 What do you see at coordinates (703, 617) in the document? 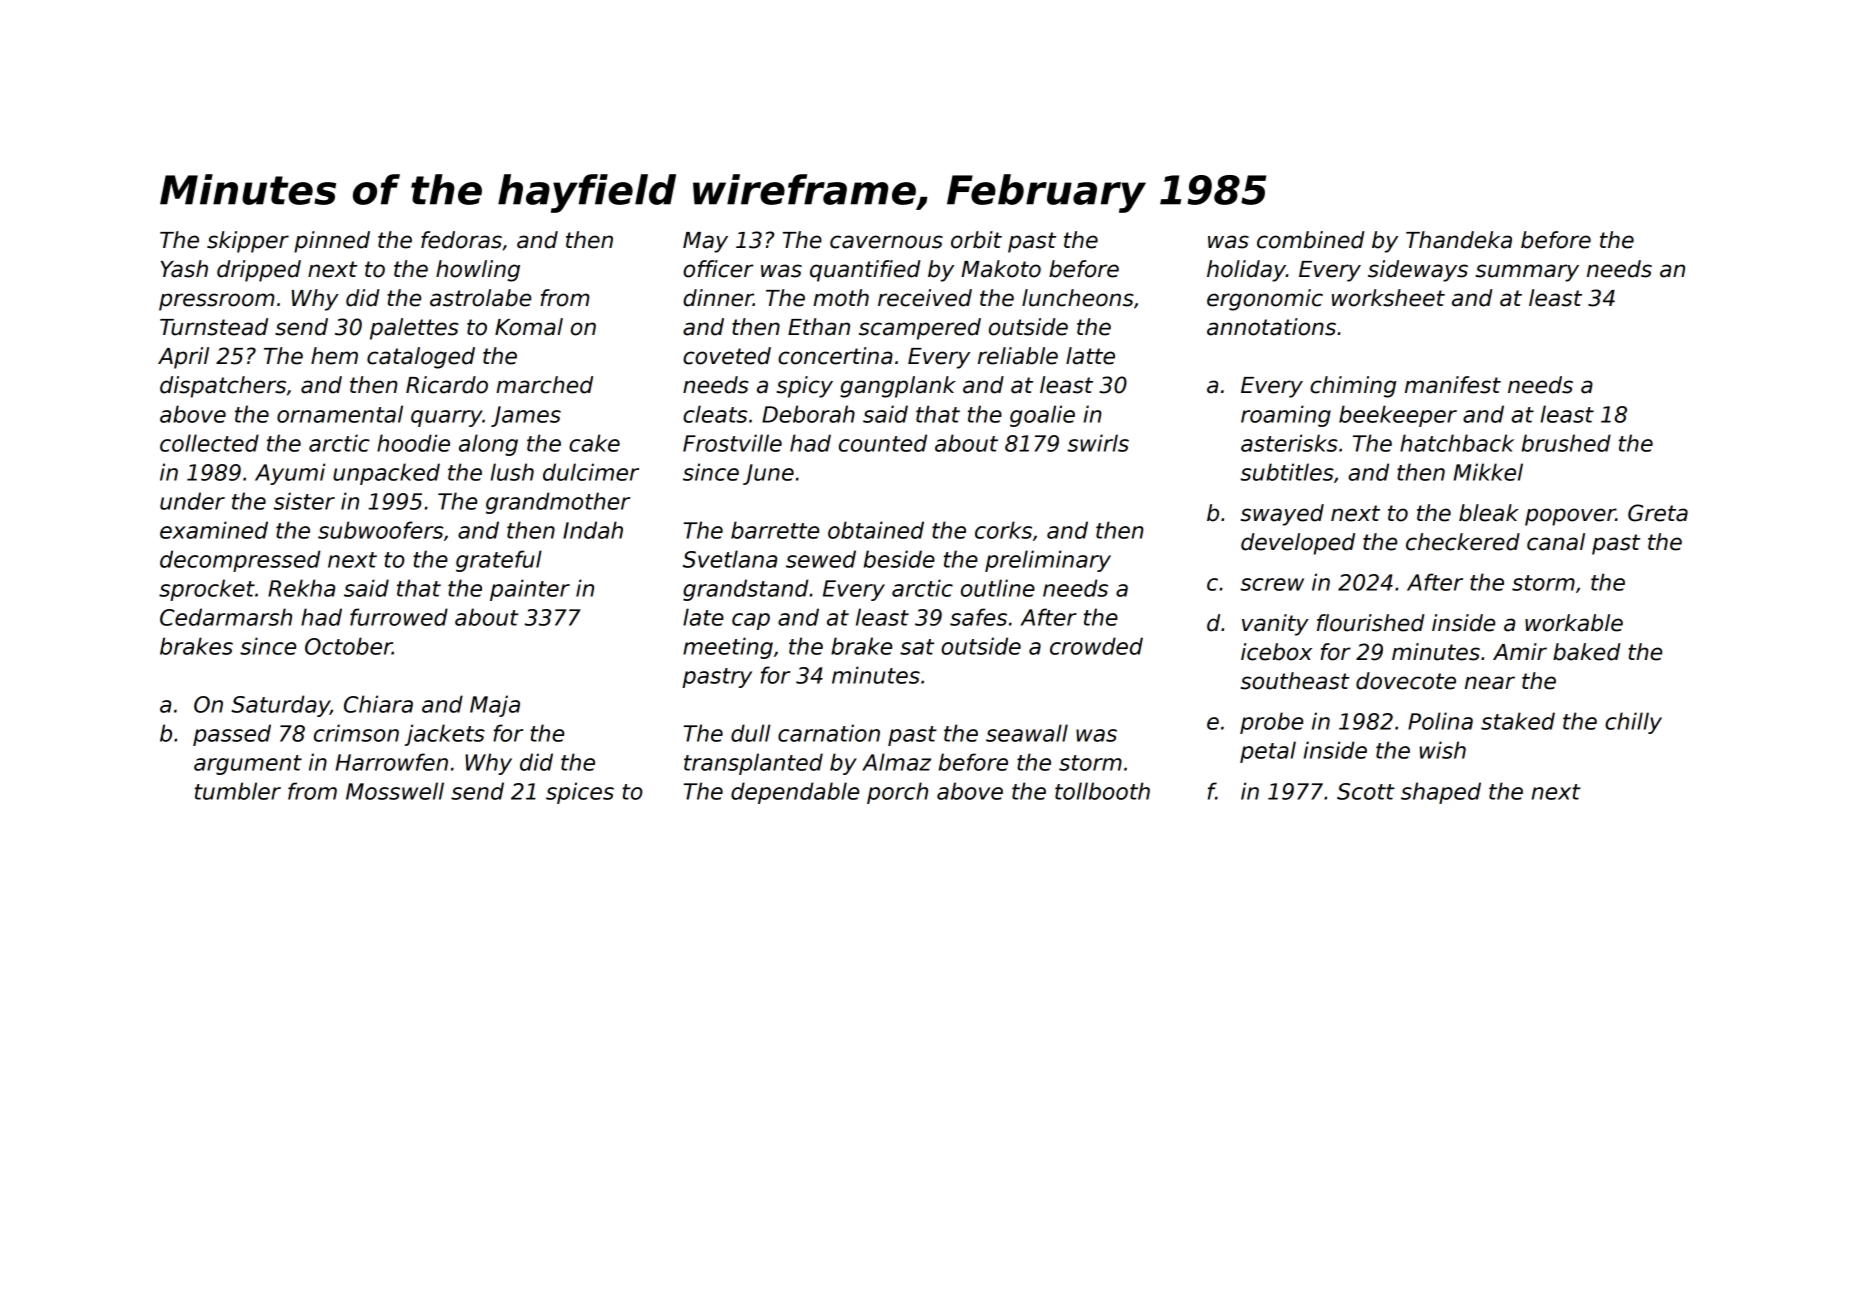
I see `late` at bounding box center [703, 617].
